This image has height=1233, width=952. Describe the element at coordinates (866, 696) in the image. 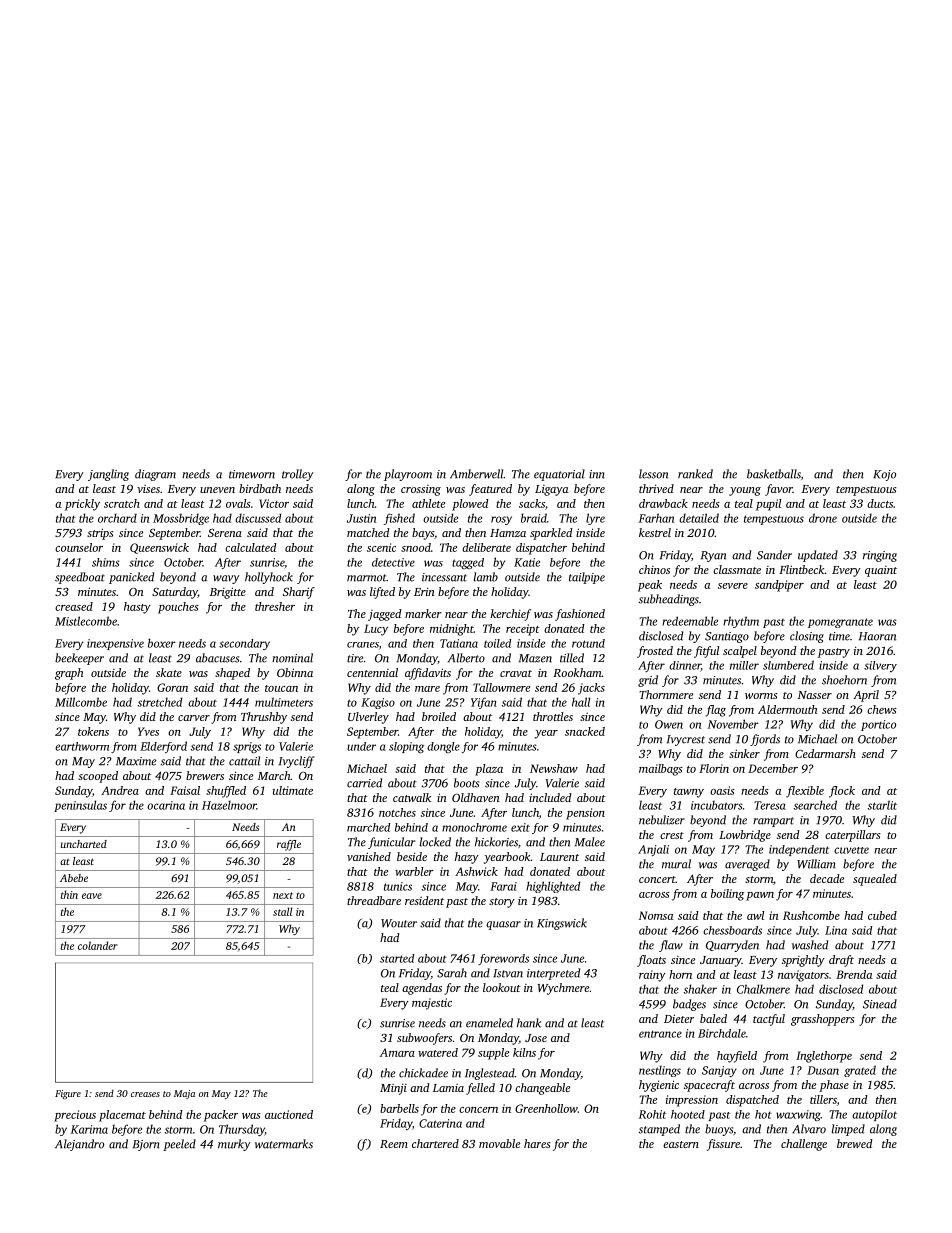

I see `April` at that location.
